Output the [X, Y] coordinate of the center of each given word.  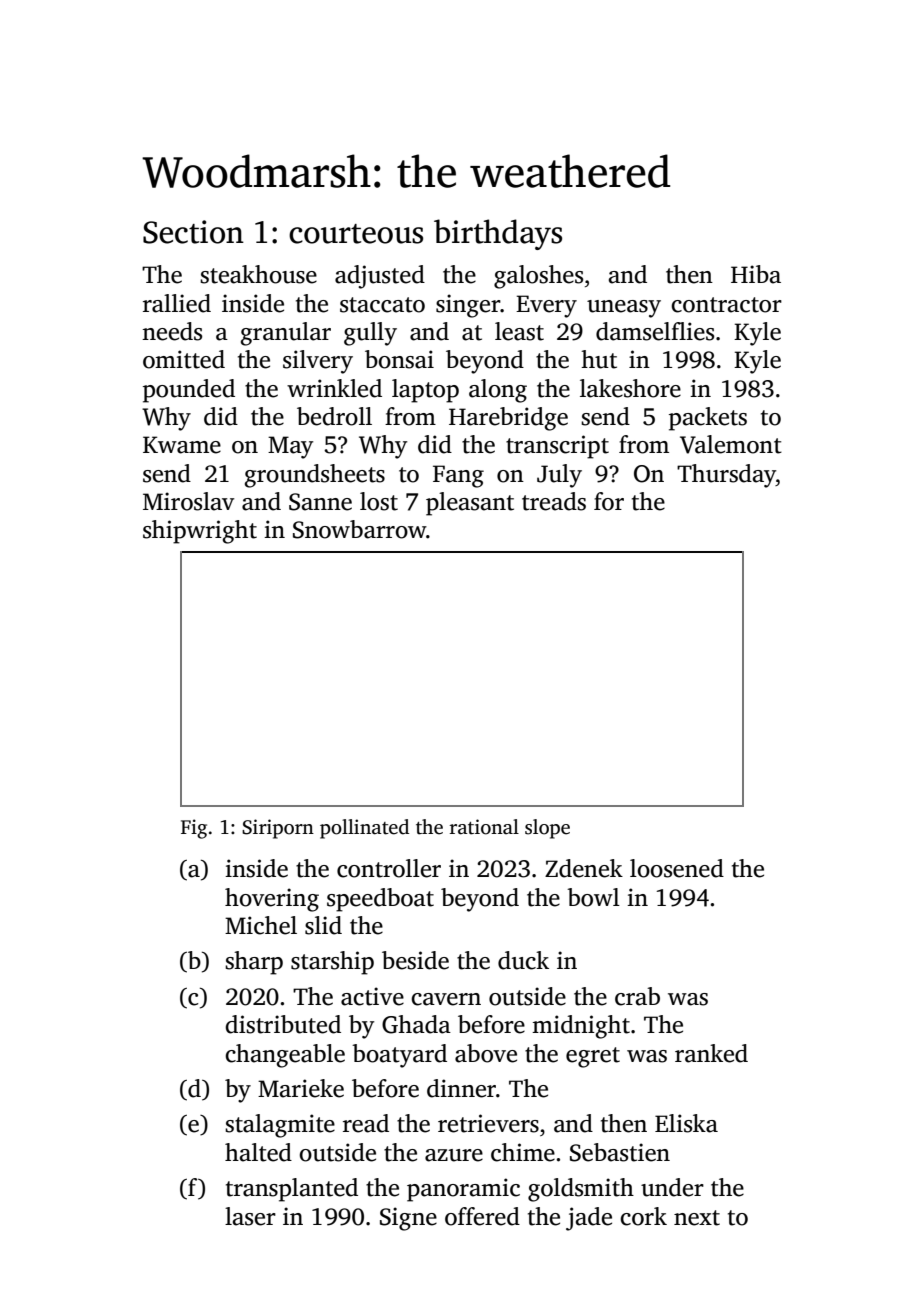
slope [547, 829]
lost [379, 501]
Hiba [756, 274]
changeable [285, 1056]
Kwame [182, 445]
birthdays [498, 234]
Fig [194, 829]
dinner [461, 1088]
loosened [677, 868]
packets [708, 419]
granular [286, 334]
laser [250, 1216]
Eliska [686, 1123]
